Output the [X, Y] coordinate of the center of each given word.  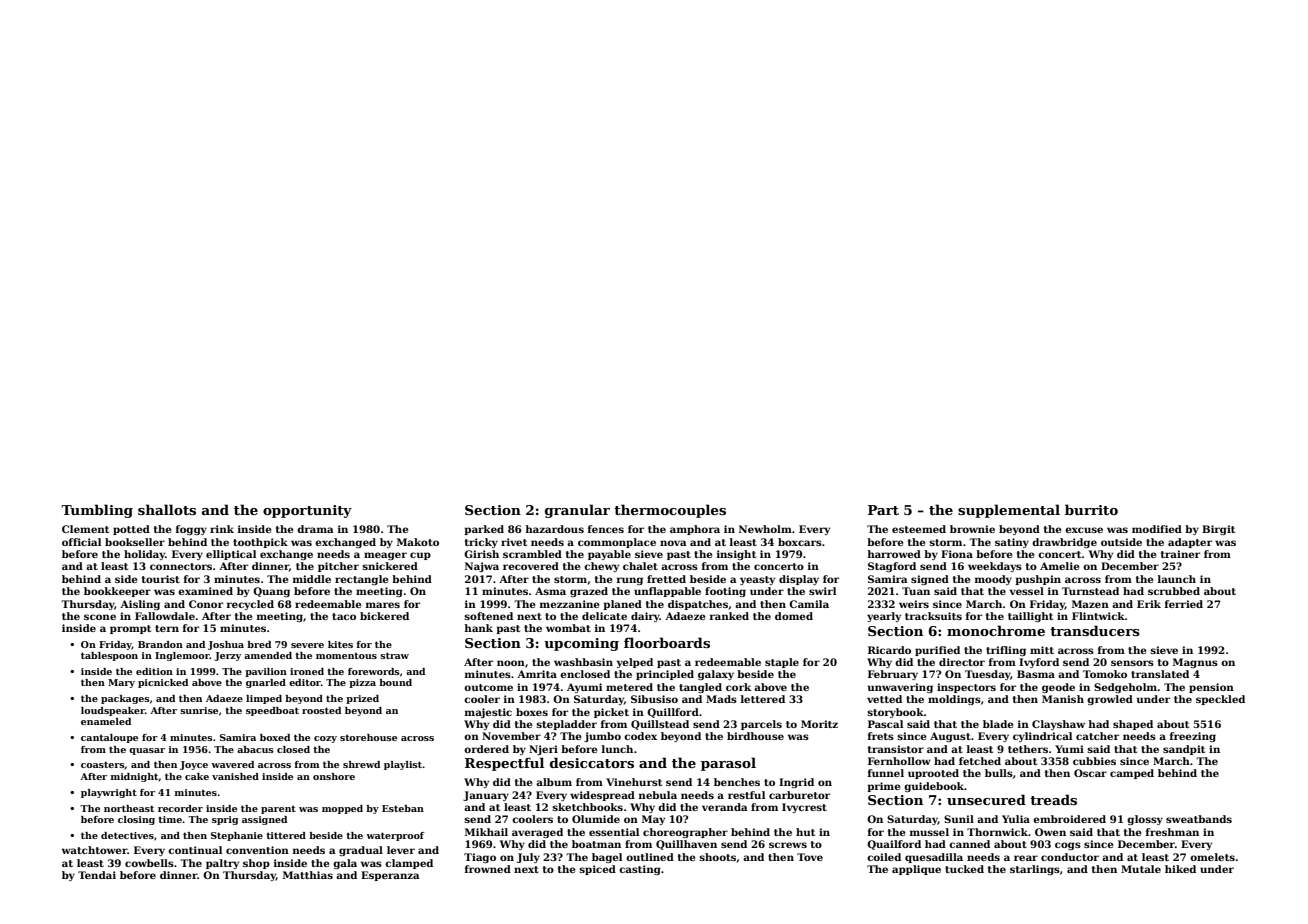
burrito [1091, 509]
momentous [346, 655]
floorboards [667, 642]
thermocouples [670, 511]
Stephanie [237, 836]
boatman [596, 844]
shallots [167, 509]
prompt [130, 629]
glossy [1145, 820]
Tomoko [1105, 674]
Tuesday [988, 675]
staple [782, 663]
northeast [129, 808]
